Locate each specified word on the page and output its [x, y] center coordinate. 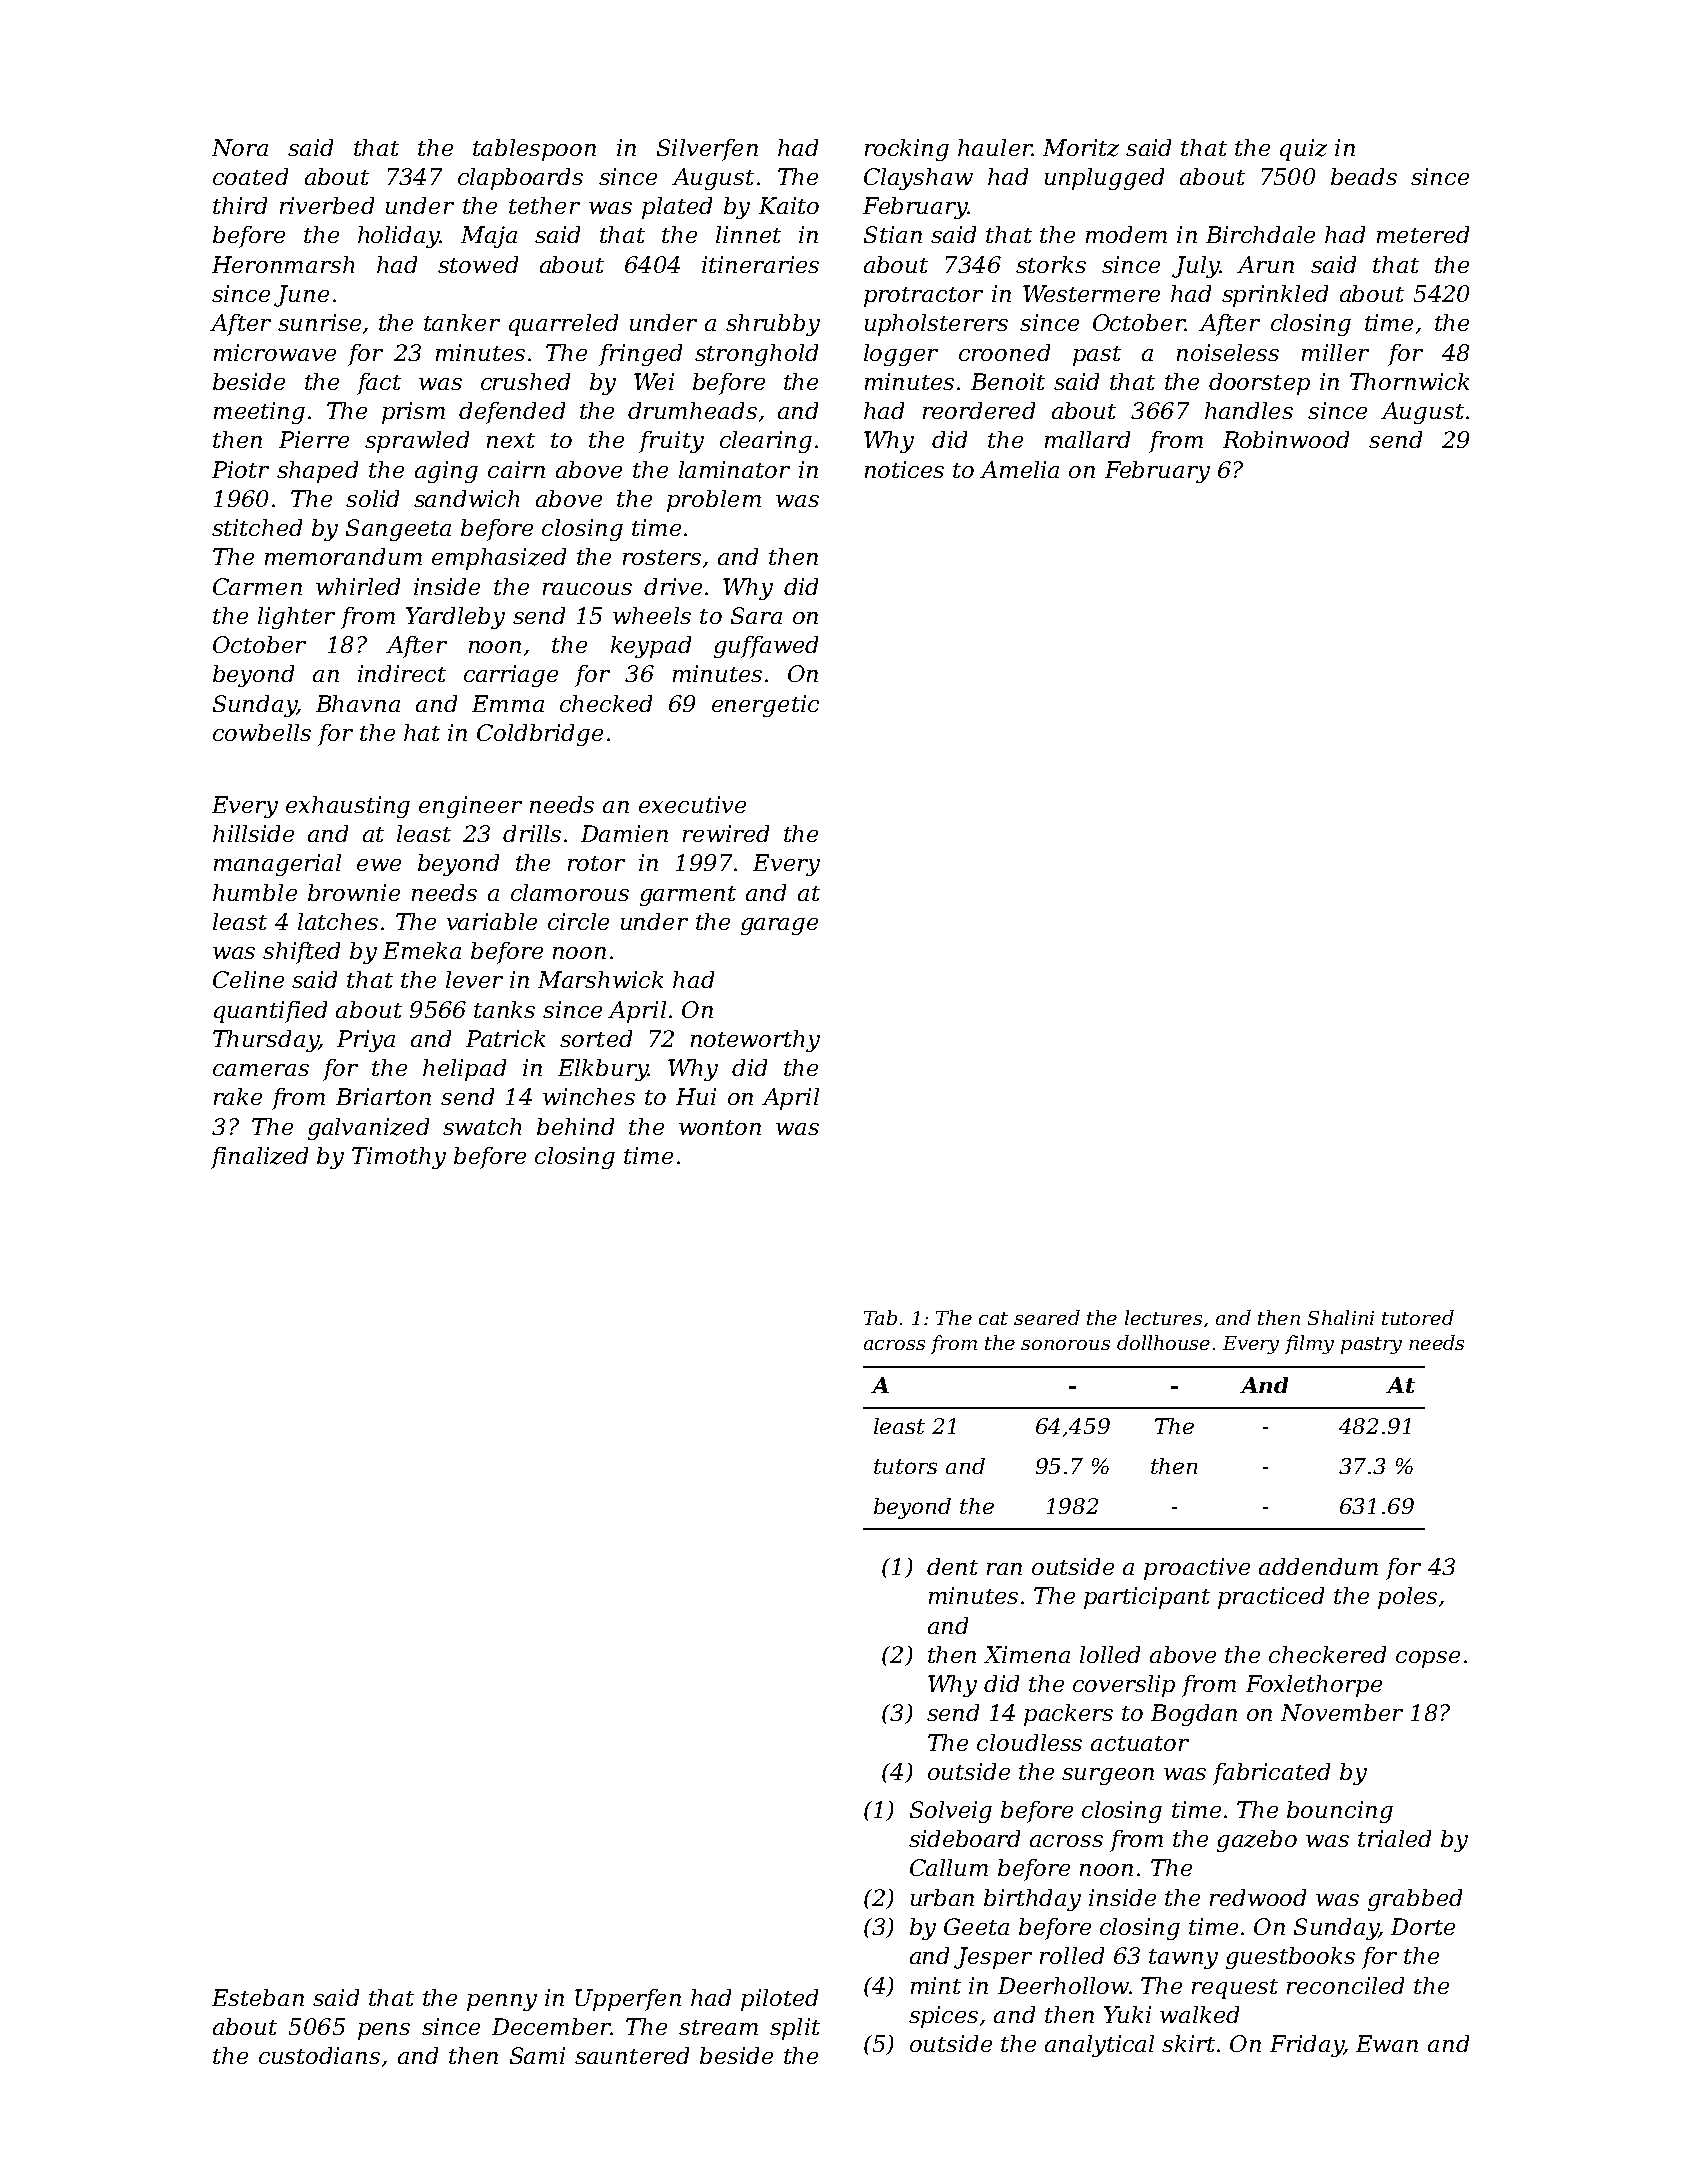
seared [1047, 1317]
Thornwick [1409, 381]
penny [502, 2002]
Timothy [399, 1158]
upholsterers [936, 325]
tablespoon [534, 150]
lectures [1163, 1317]
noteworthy [755, 1041]
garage [779, 926]
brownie [354, 892]
